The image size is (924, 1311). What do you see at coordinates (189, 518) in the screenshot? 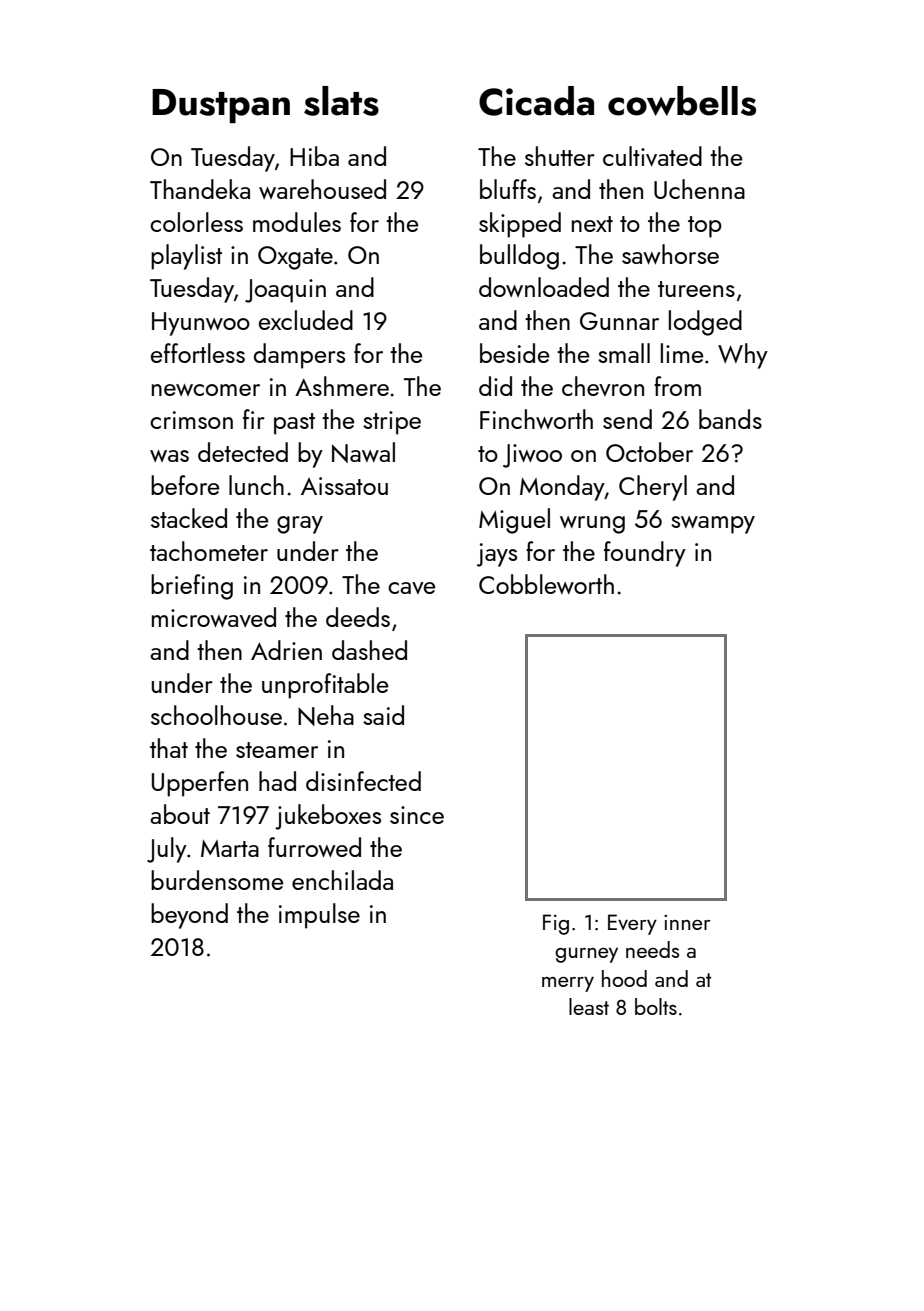
I see `stacked` at bounding box center [189, 518].
